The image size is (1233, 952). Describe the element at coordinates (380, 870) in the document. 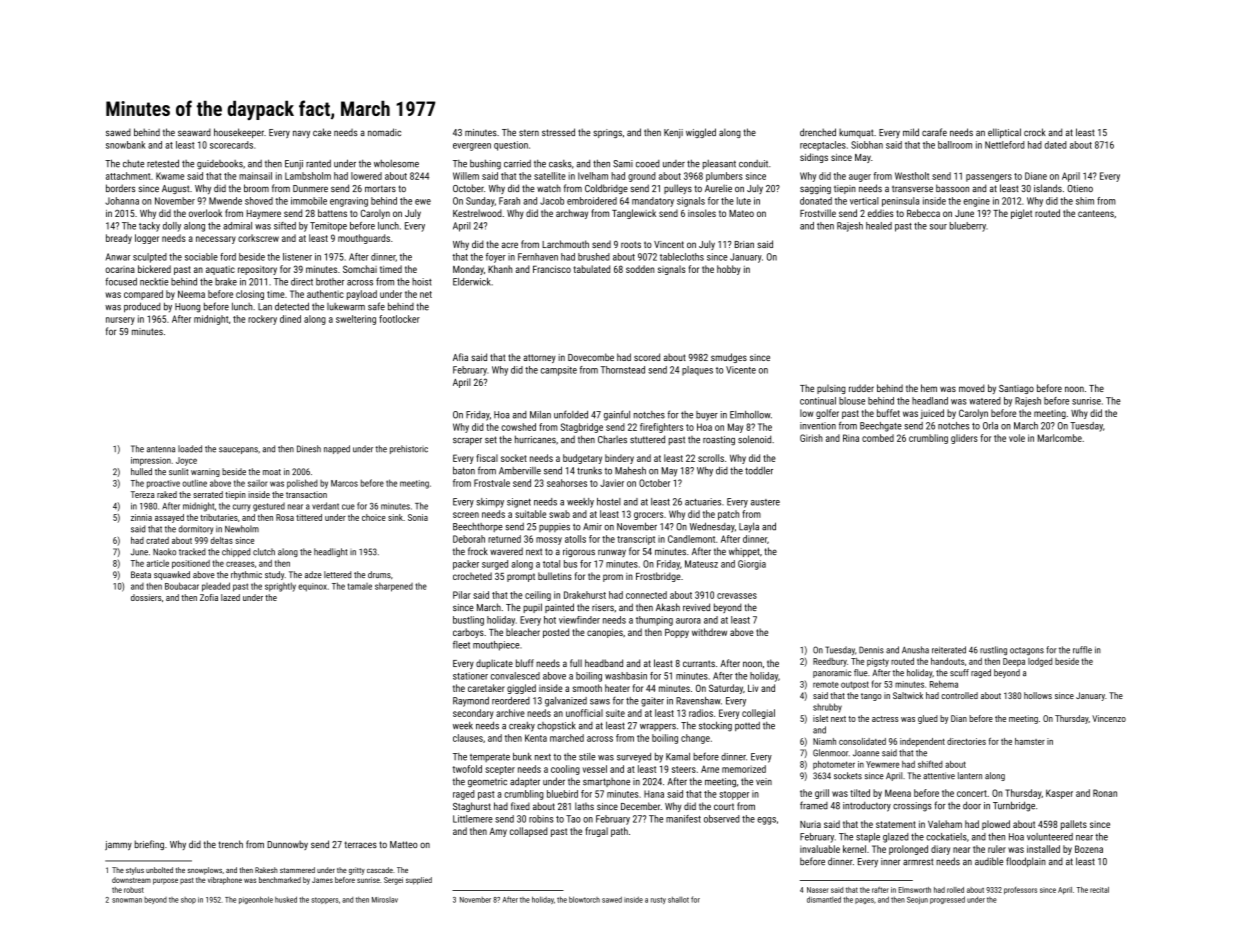

I see `cascade` at that location.
